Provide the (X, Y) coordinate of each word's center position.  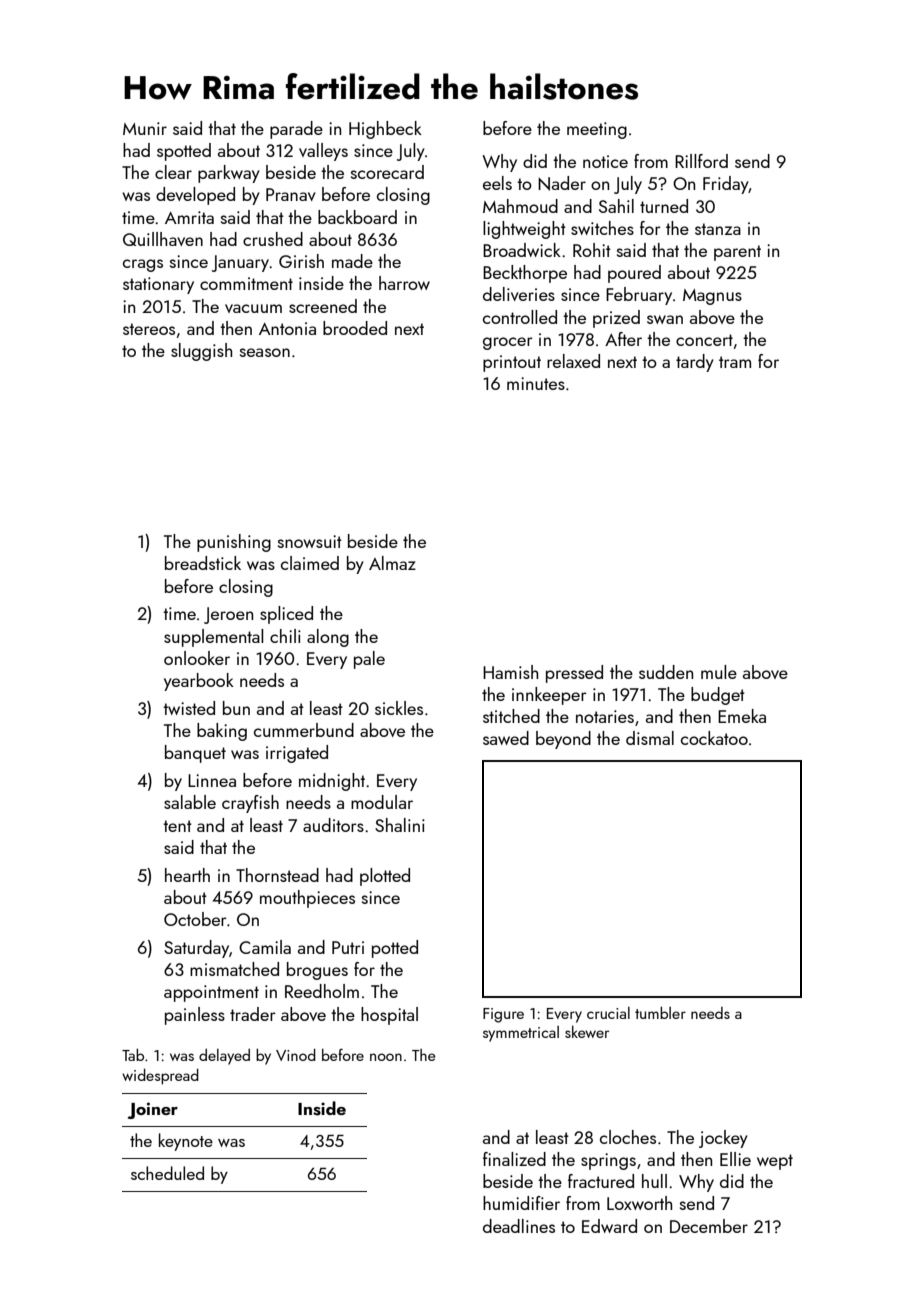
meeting (597, 130)
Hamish (510, 672)
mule (719, 672)
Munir (145, 128)
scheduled (167, 1173)
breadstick (203, 563)
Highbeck (385, 130)
